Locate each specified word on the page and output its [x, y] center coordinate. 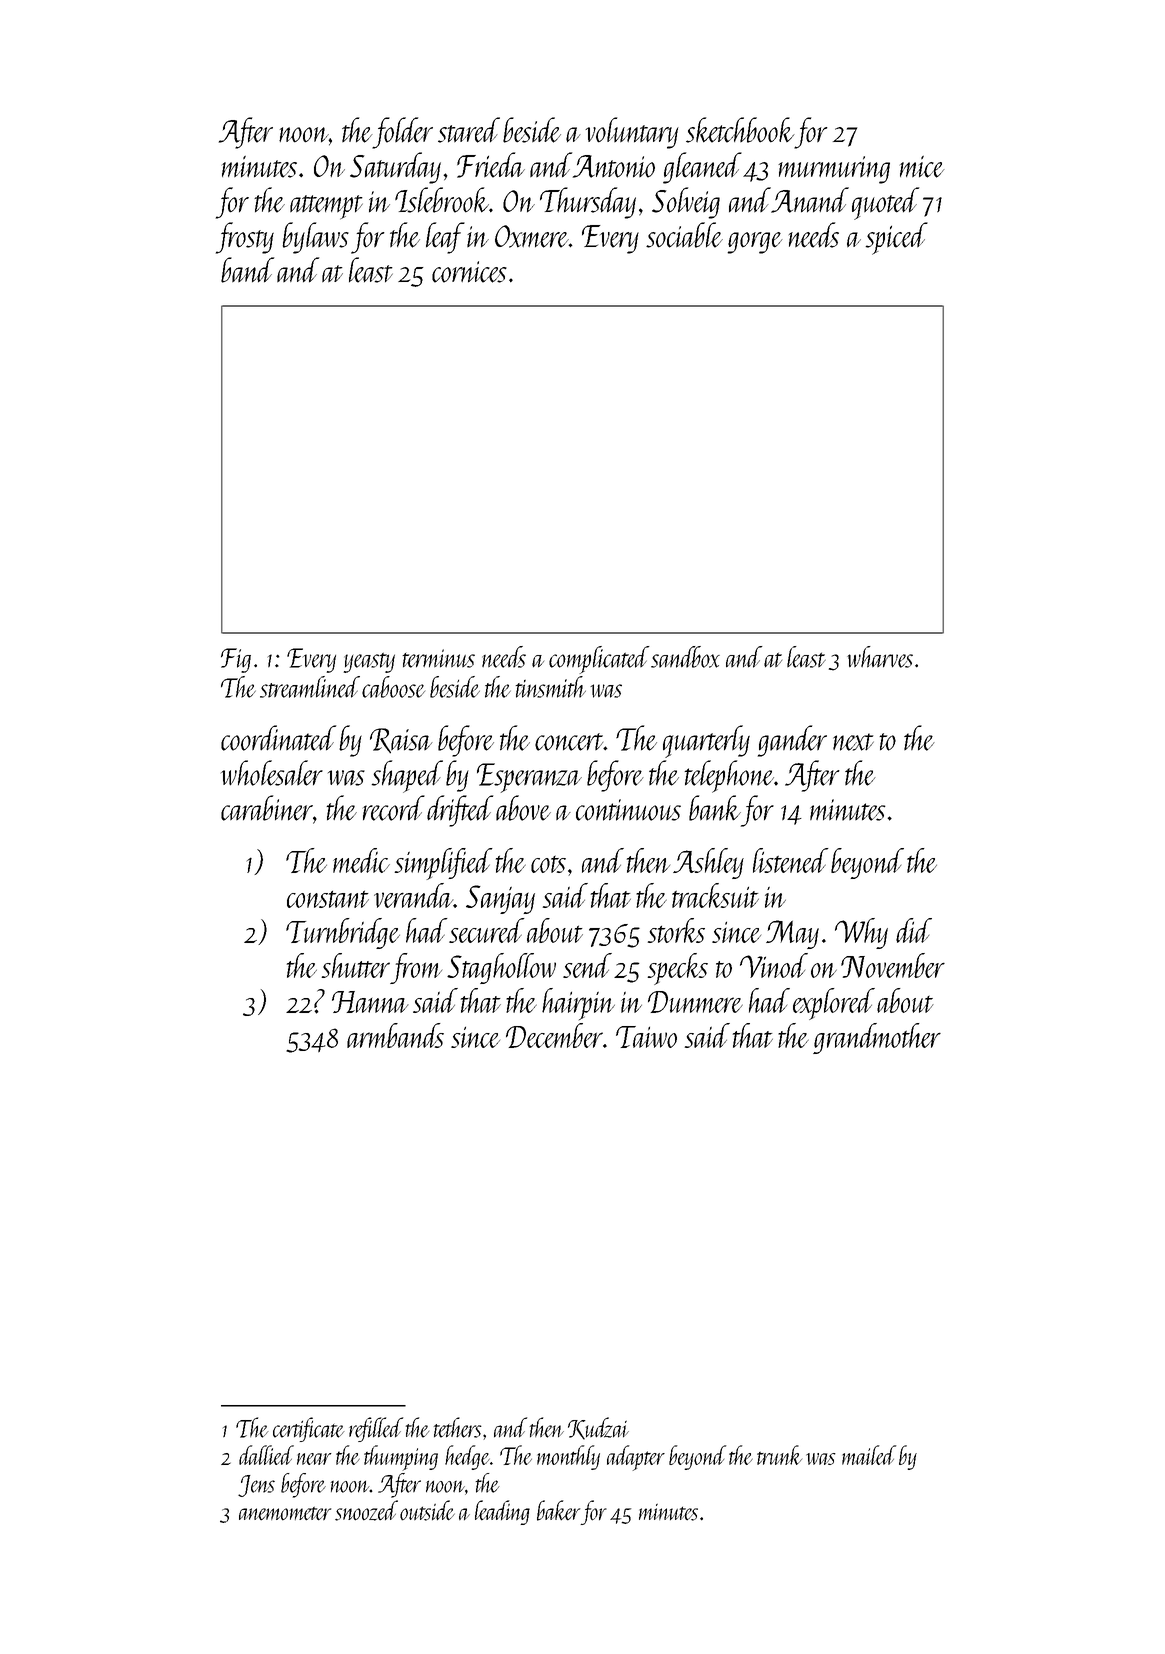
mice [922, 167]
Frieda [491, 165]
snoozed [366, 1510]
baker [558, 1510]
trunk [779, 1455]
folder [402, 133]
